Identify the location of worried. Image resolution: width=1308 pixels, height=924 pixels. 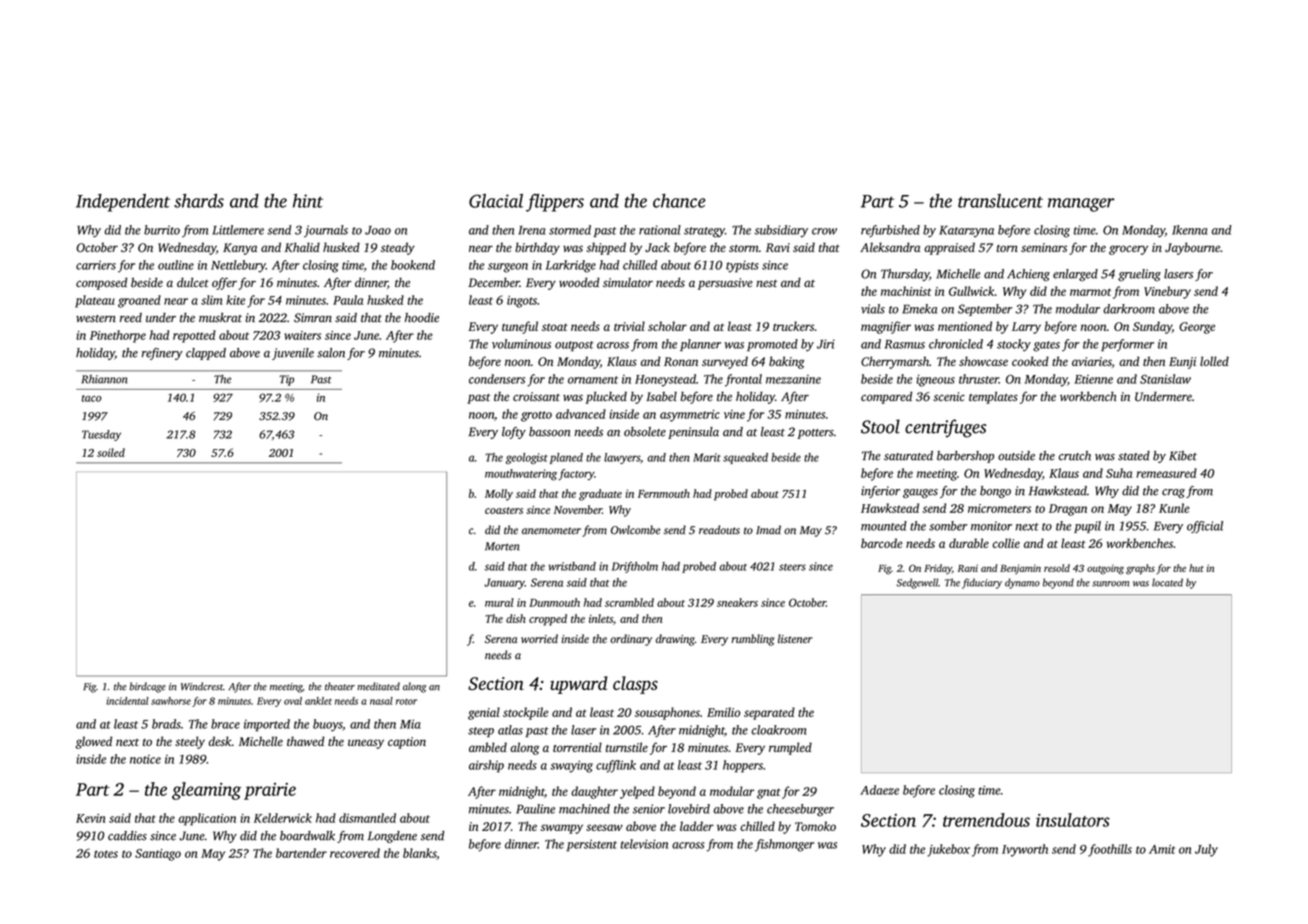
(539, 638).
